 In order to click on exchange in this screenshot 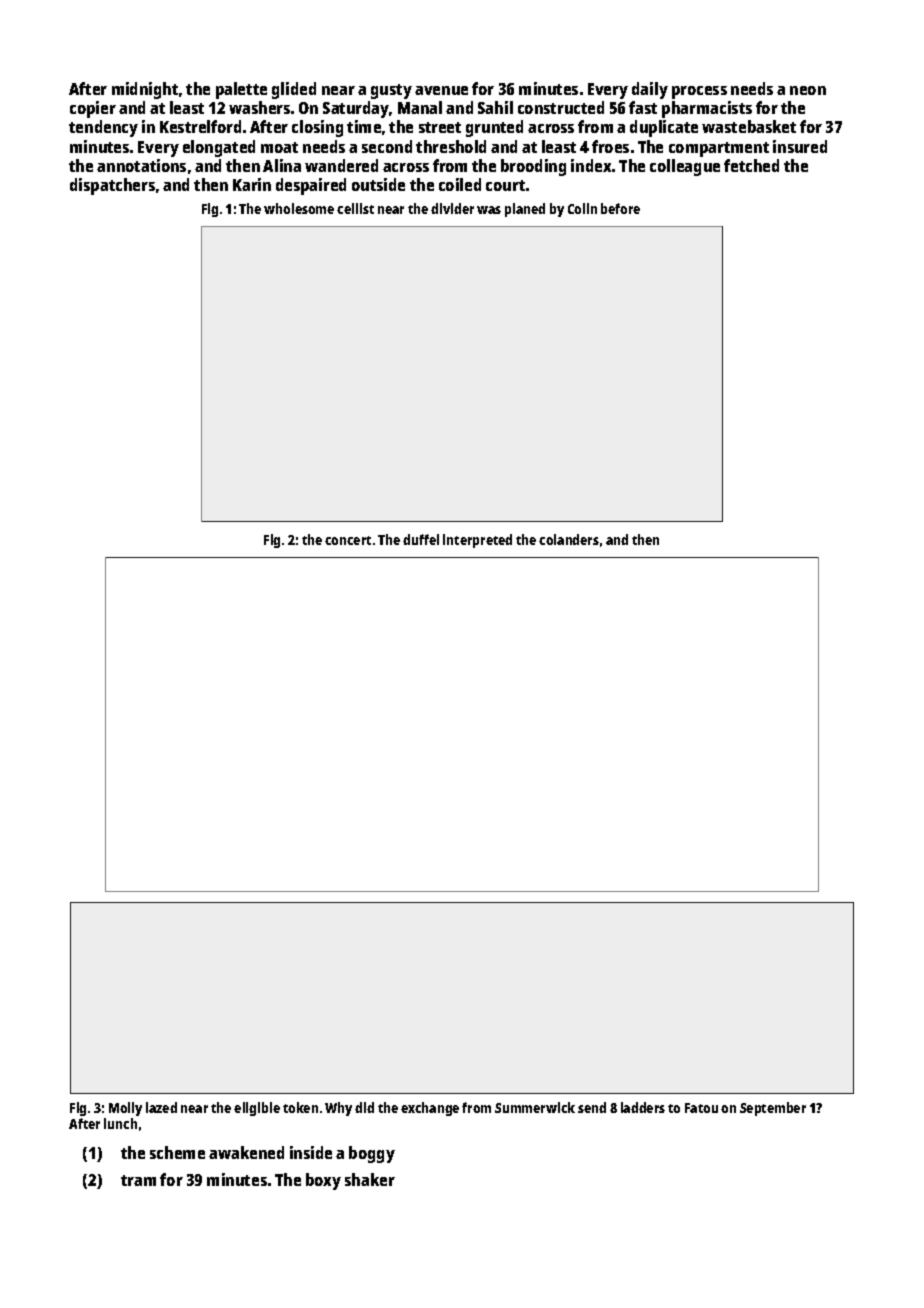, I will do `click(430, 1109)`.
